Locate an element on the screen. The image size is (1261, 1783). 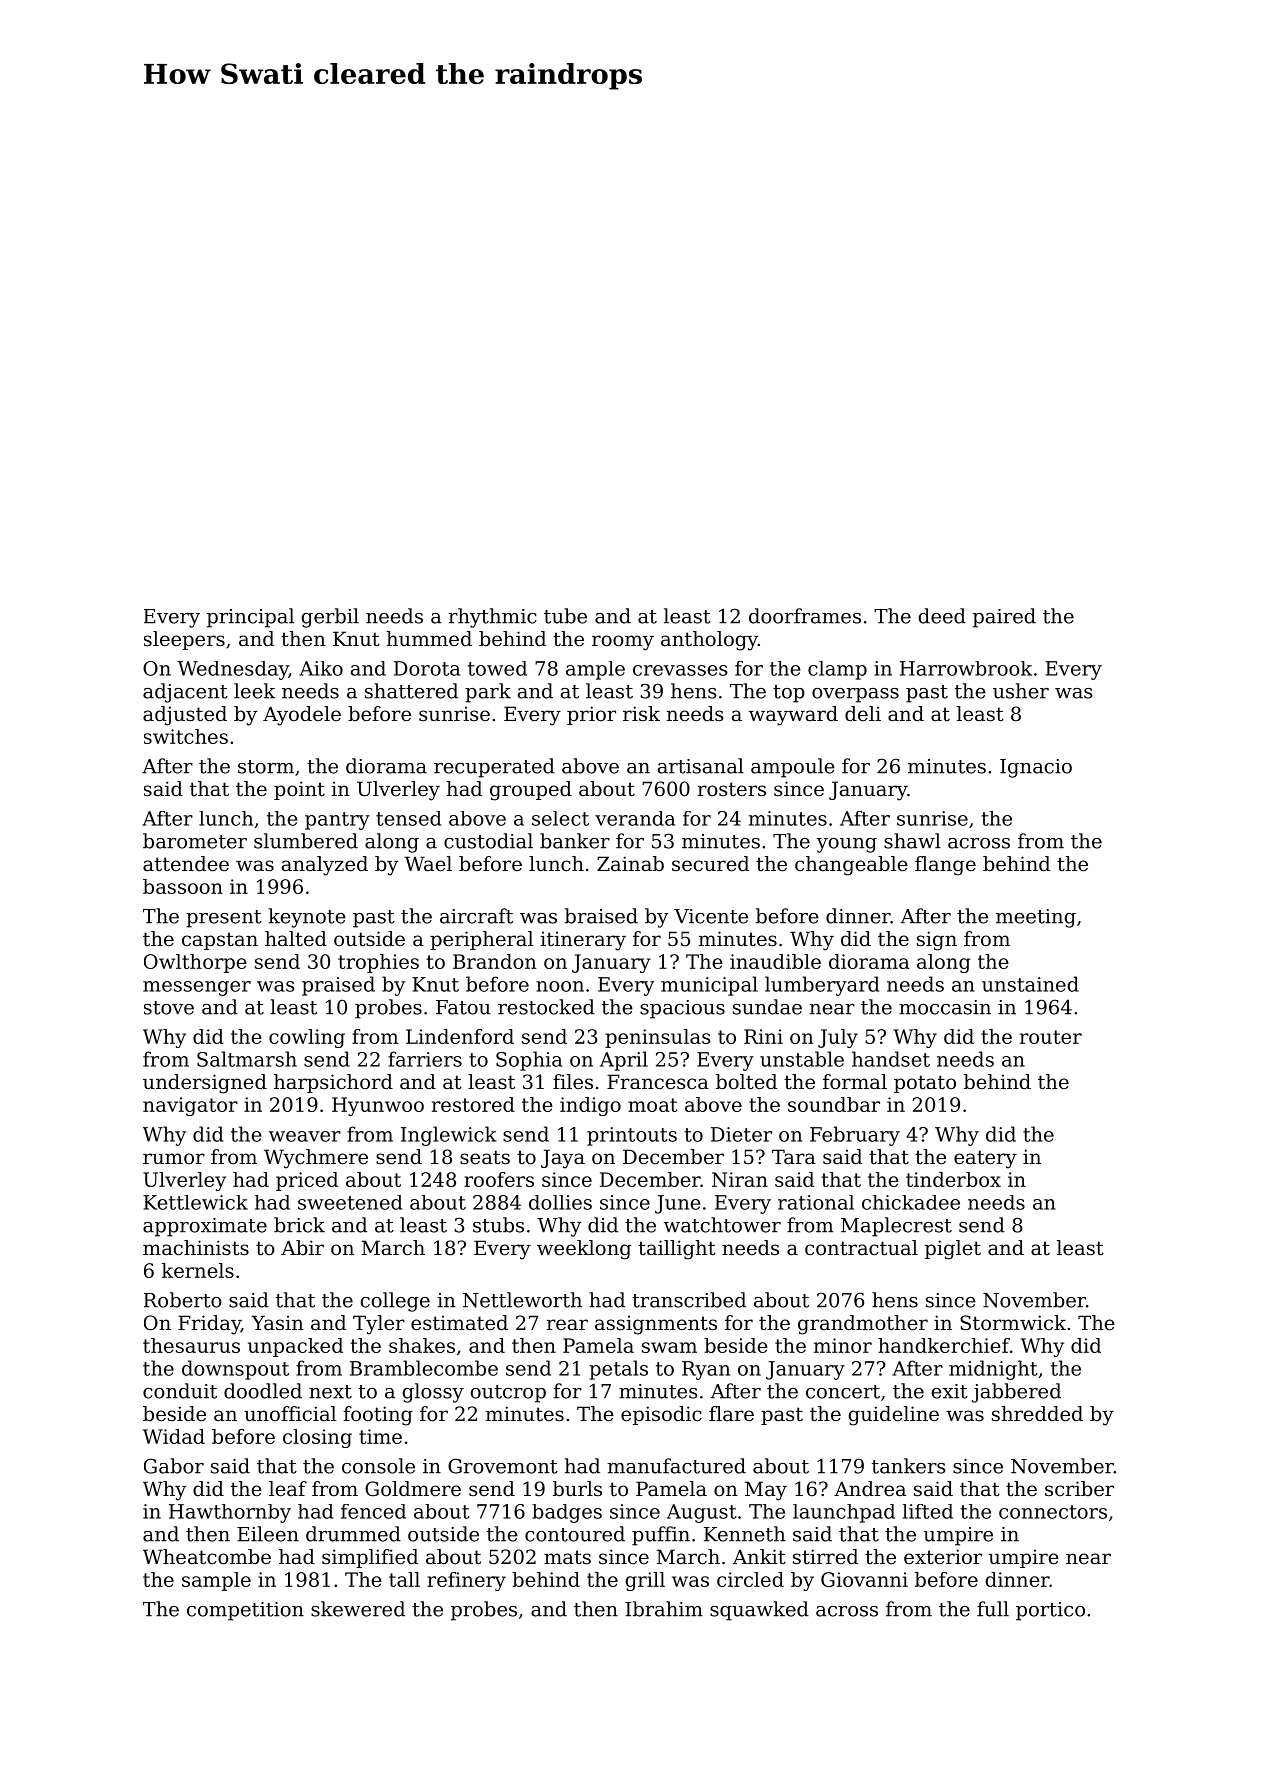
router is located at coordinates (1051, 1037).
